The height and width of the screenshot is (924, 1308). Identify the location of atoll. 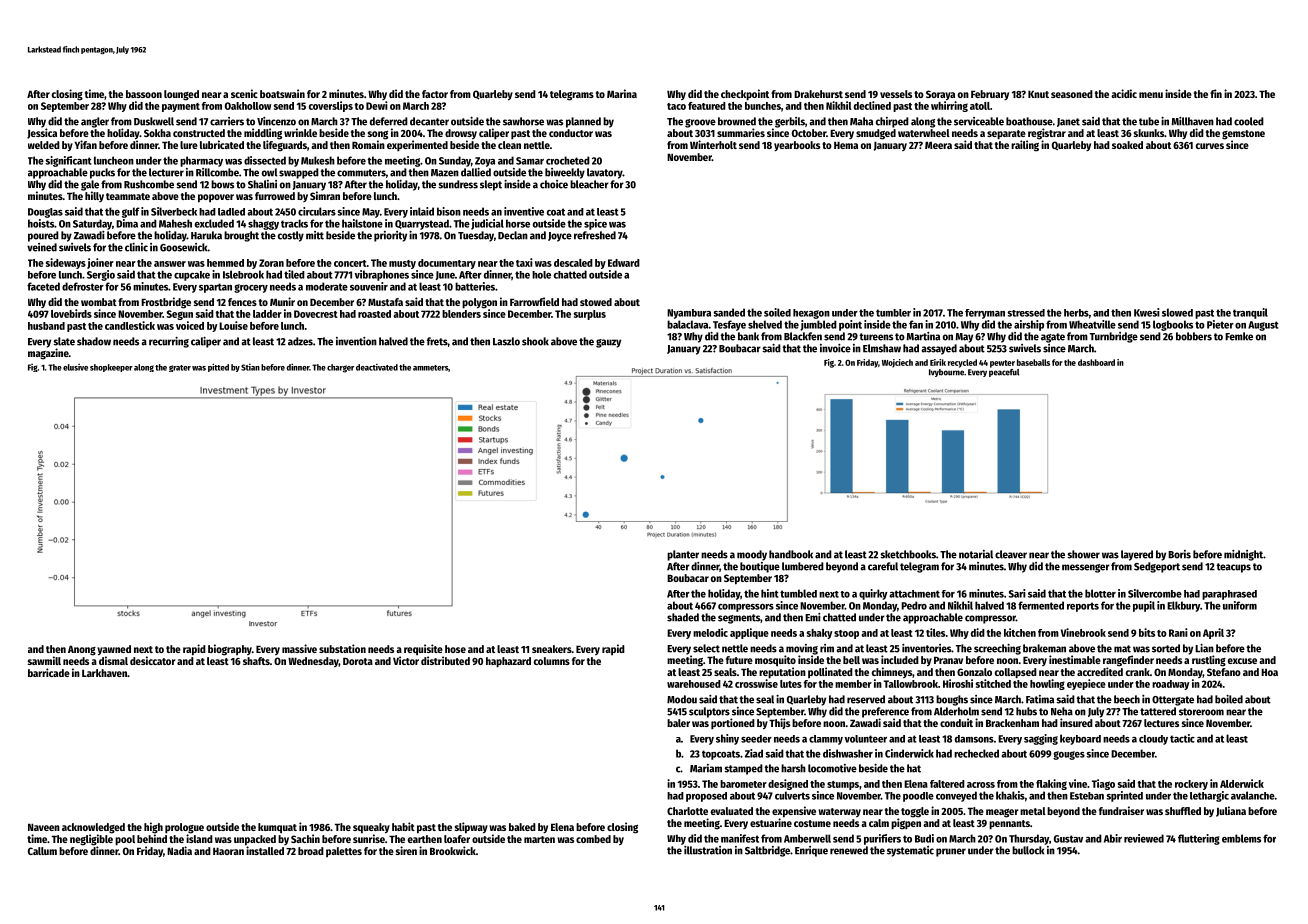
(980, 106).
